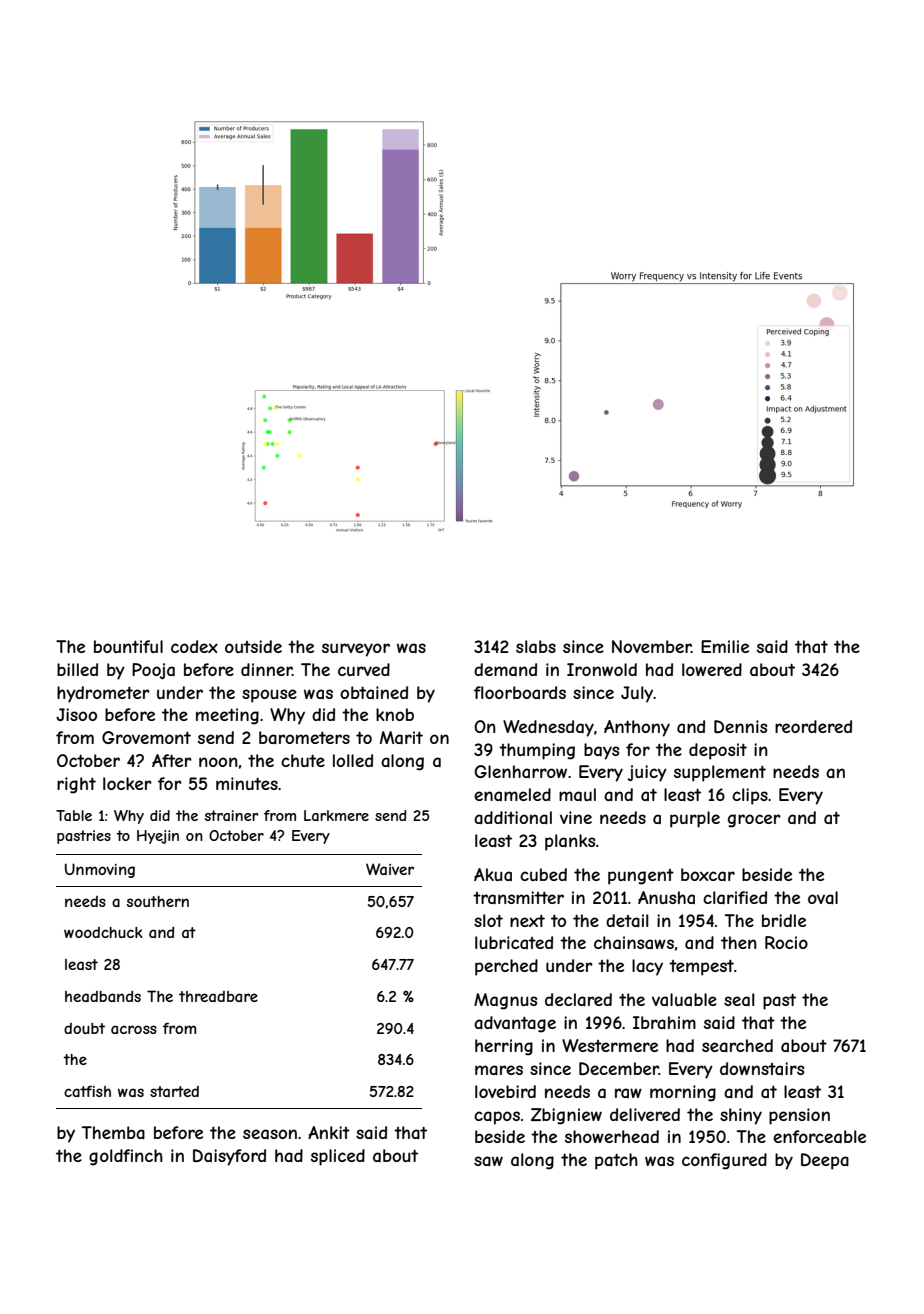 This screenshot has width=924, height=1314. What do you see at coordinates (520, 771) in the screenshot?
I see `Glenharrow` at bounding box center [520, 771].
